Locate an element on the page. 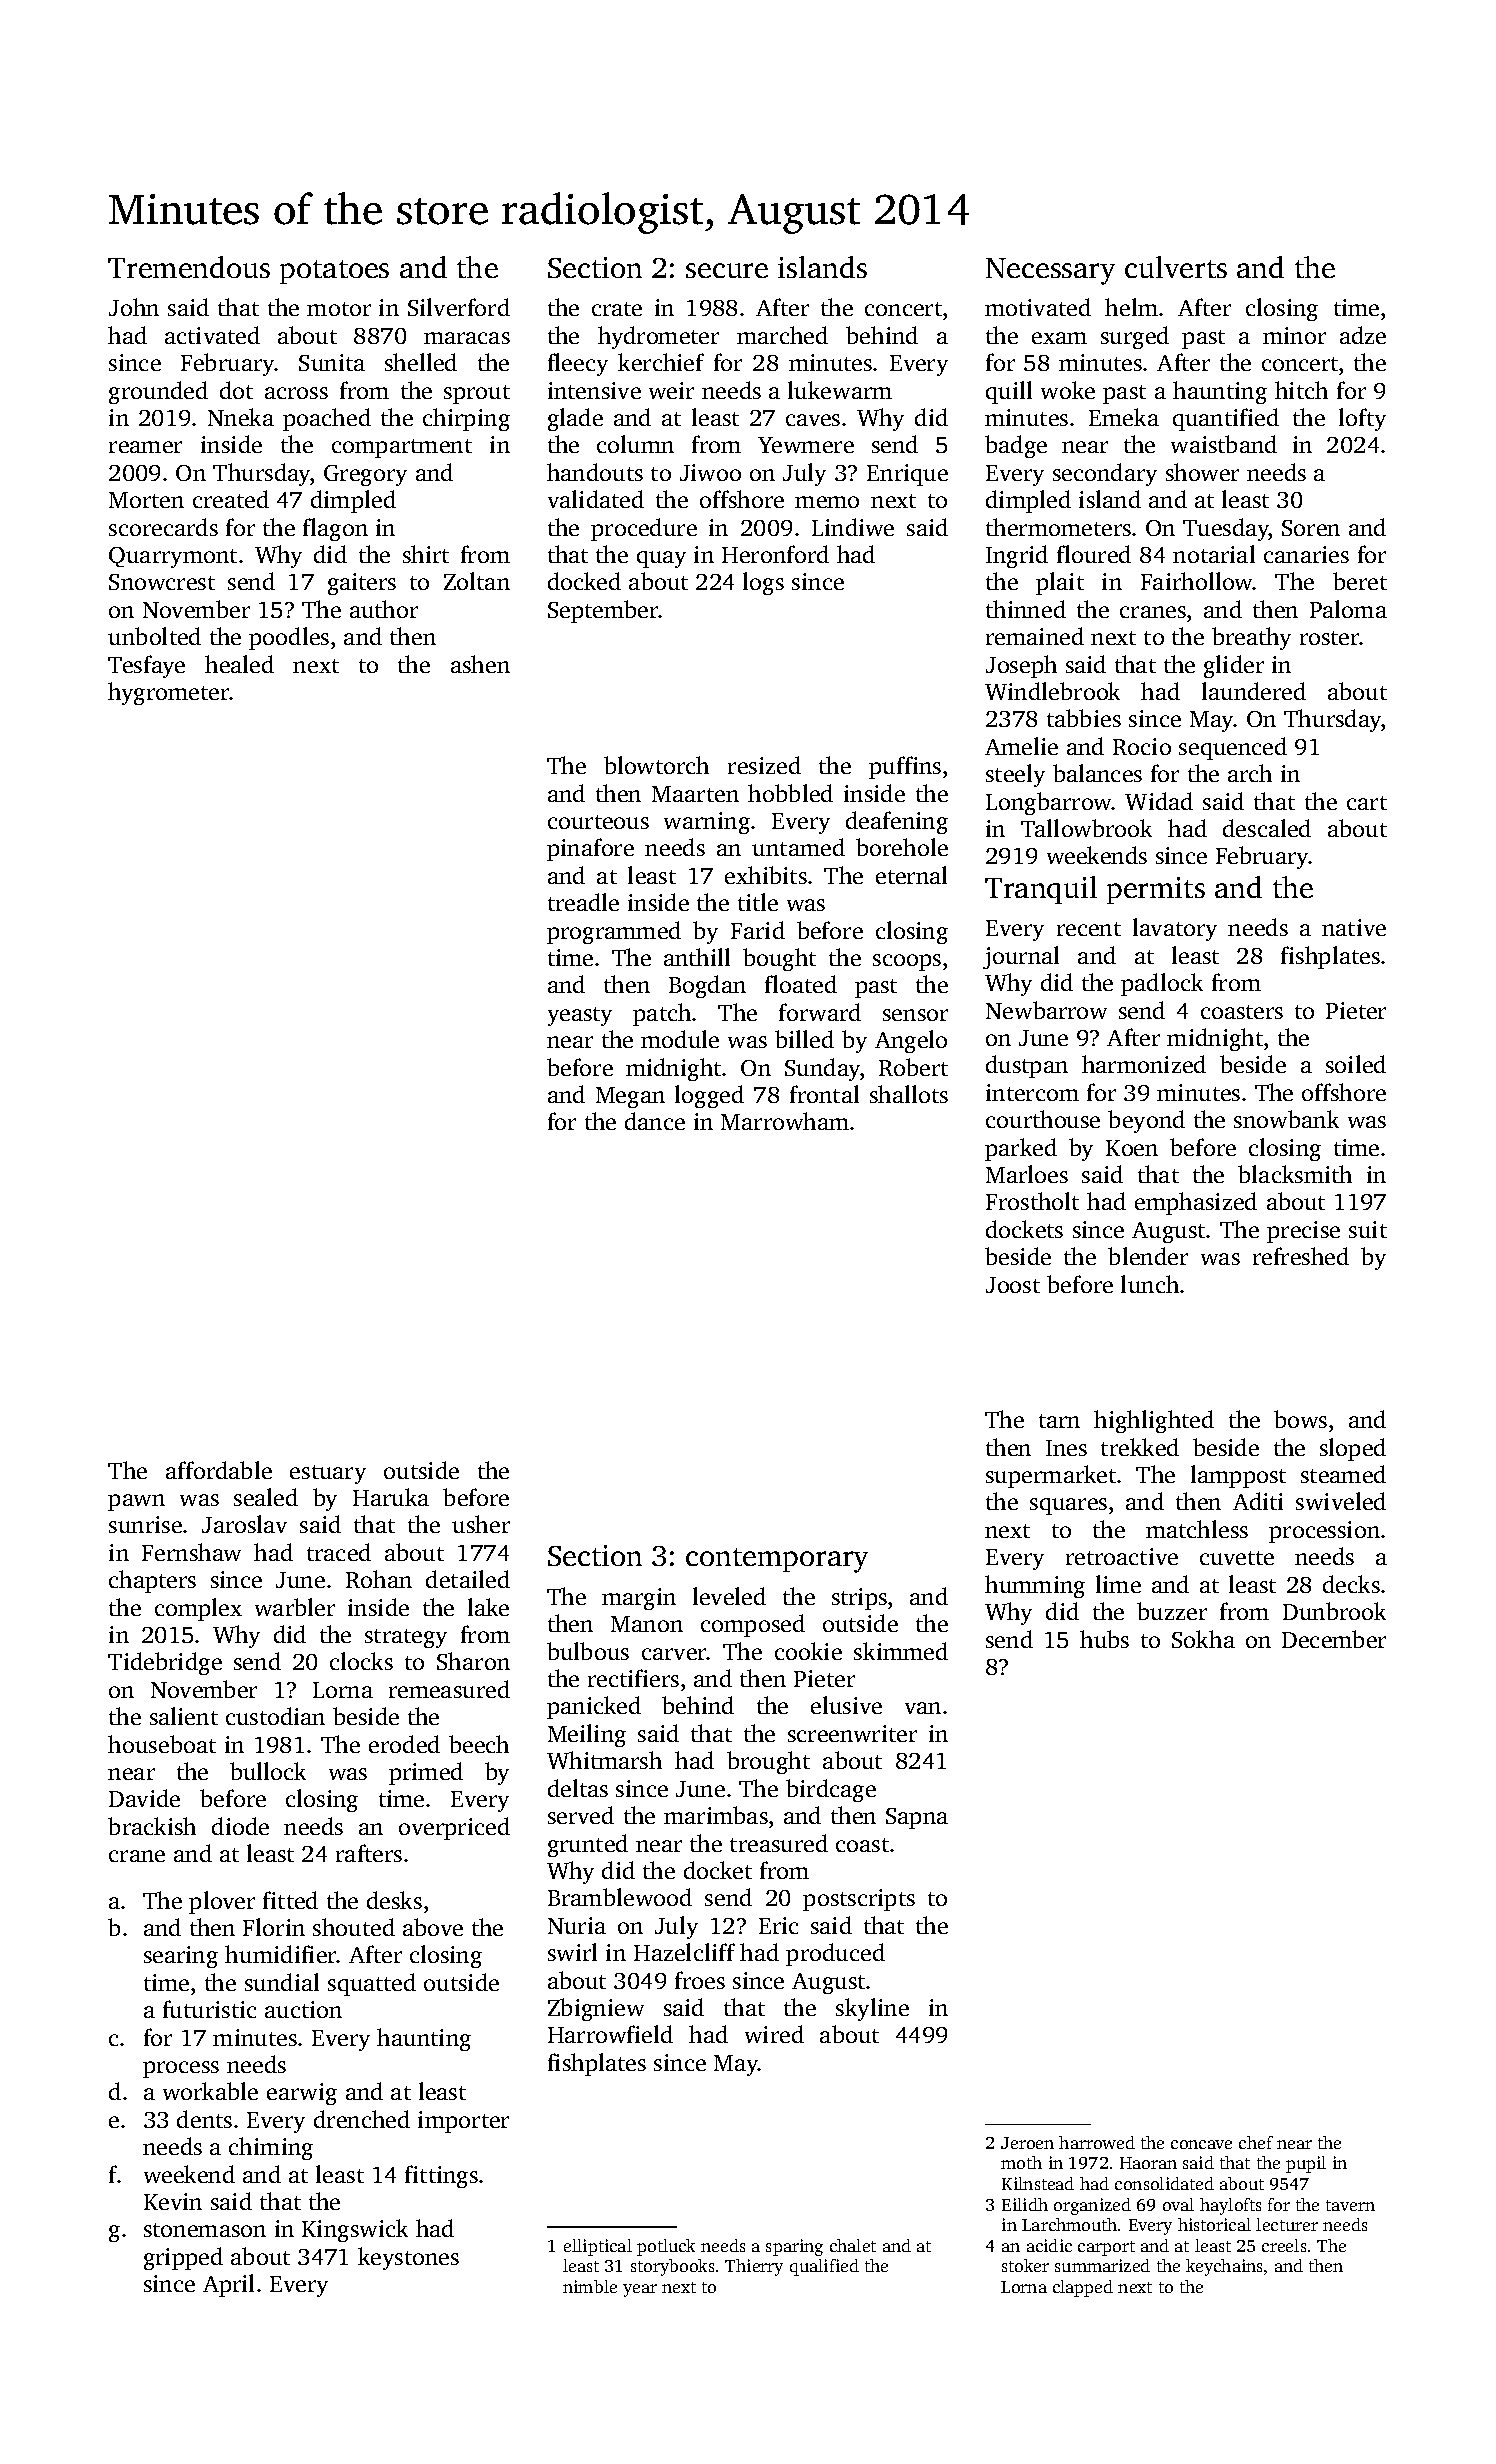 This image has width=1496, height=2464. Gregory is located at coordinates (365, 475).
